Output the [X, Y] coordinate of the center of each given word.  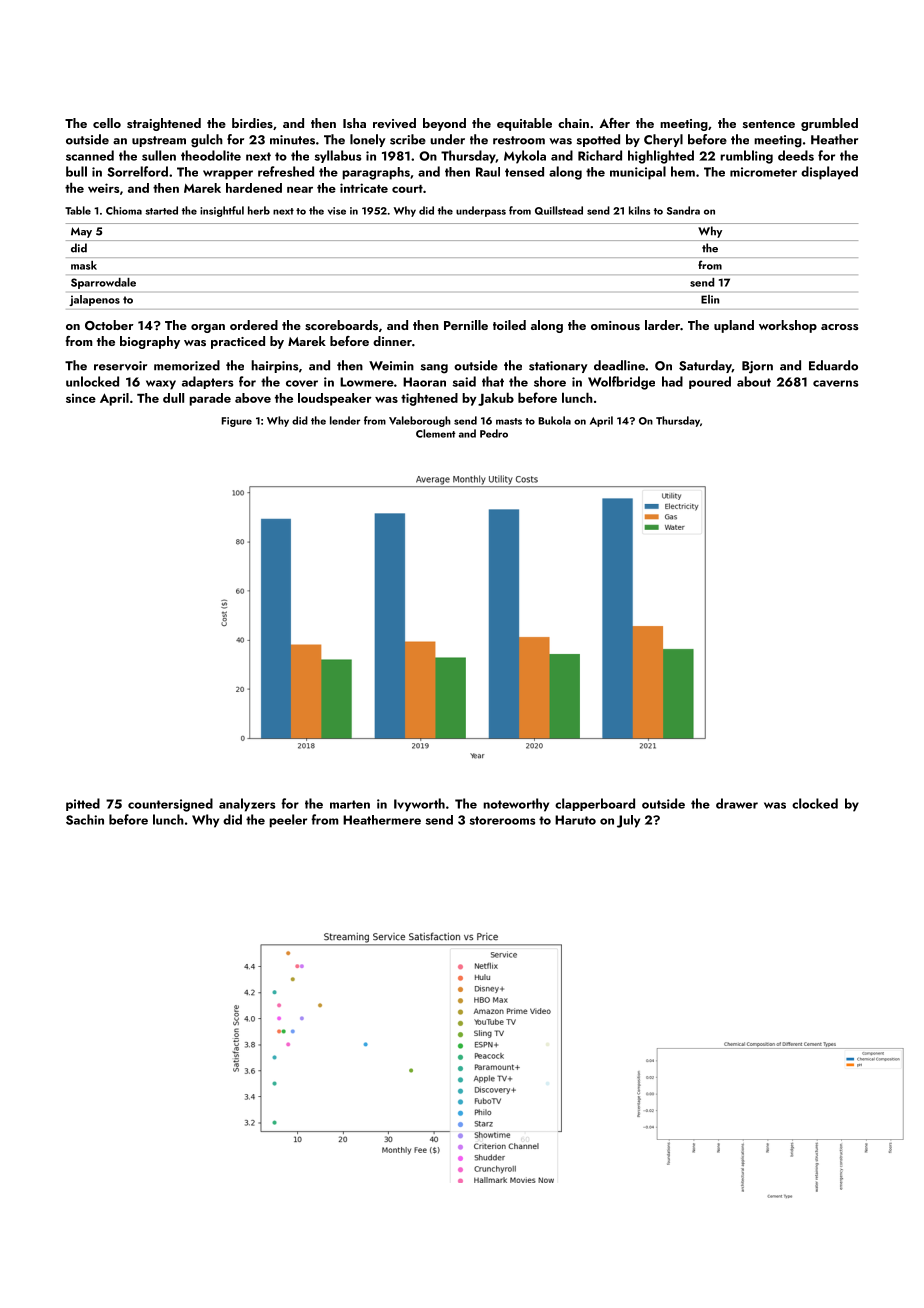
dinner [392, 341]
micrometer [763, 172]
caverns [835, 383]
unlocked [92, 381]
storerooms [502, 820]
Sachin [85, 819]
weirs [103, 188]
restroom [519, 140]
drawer [737, 803]
